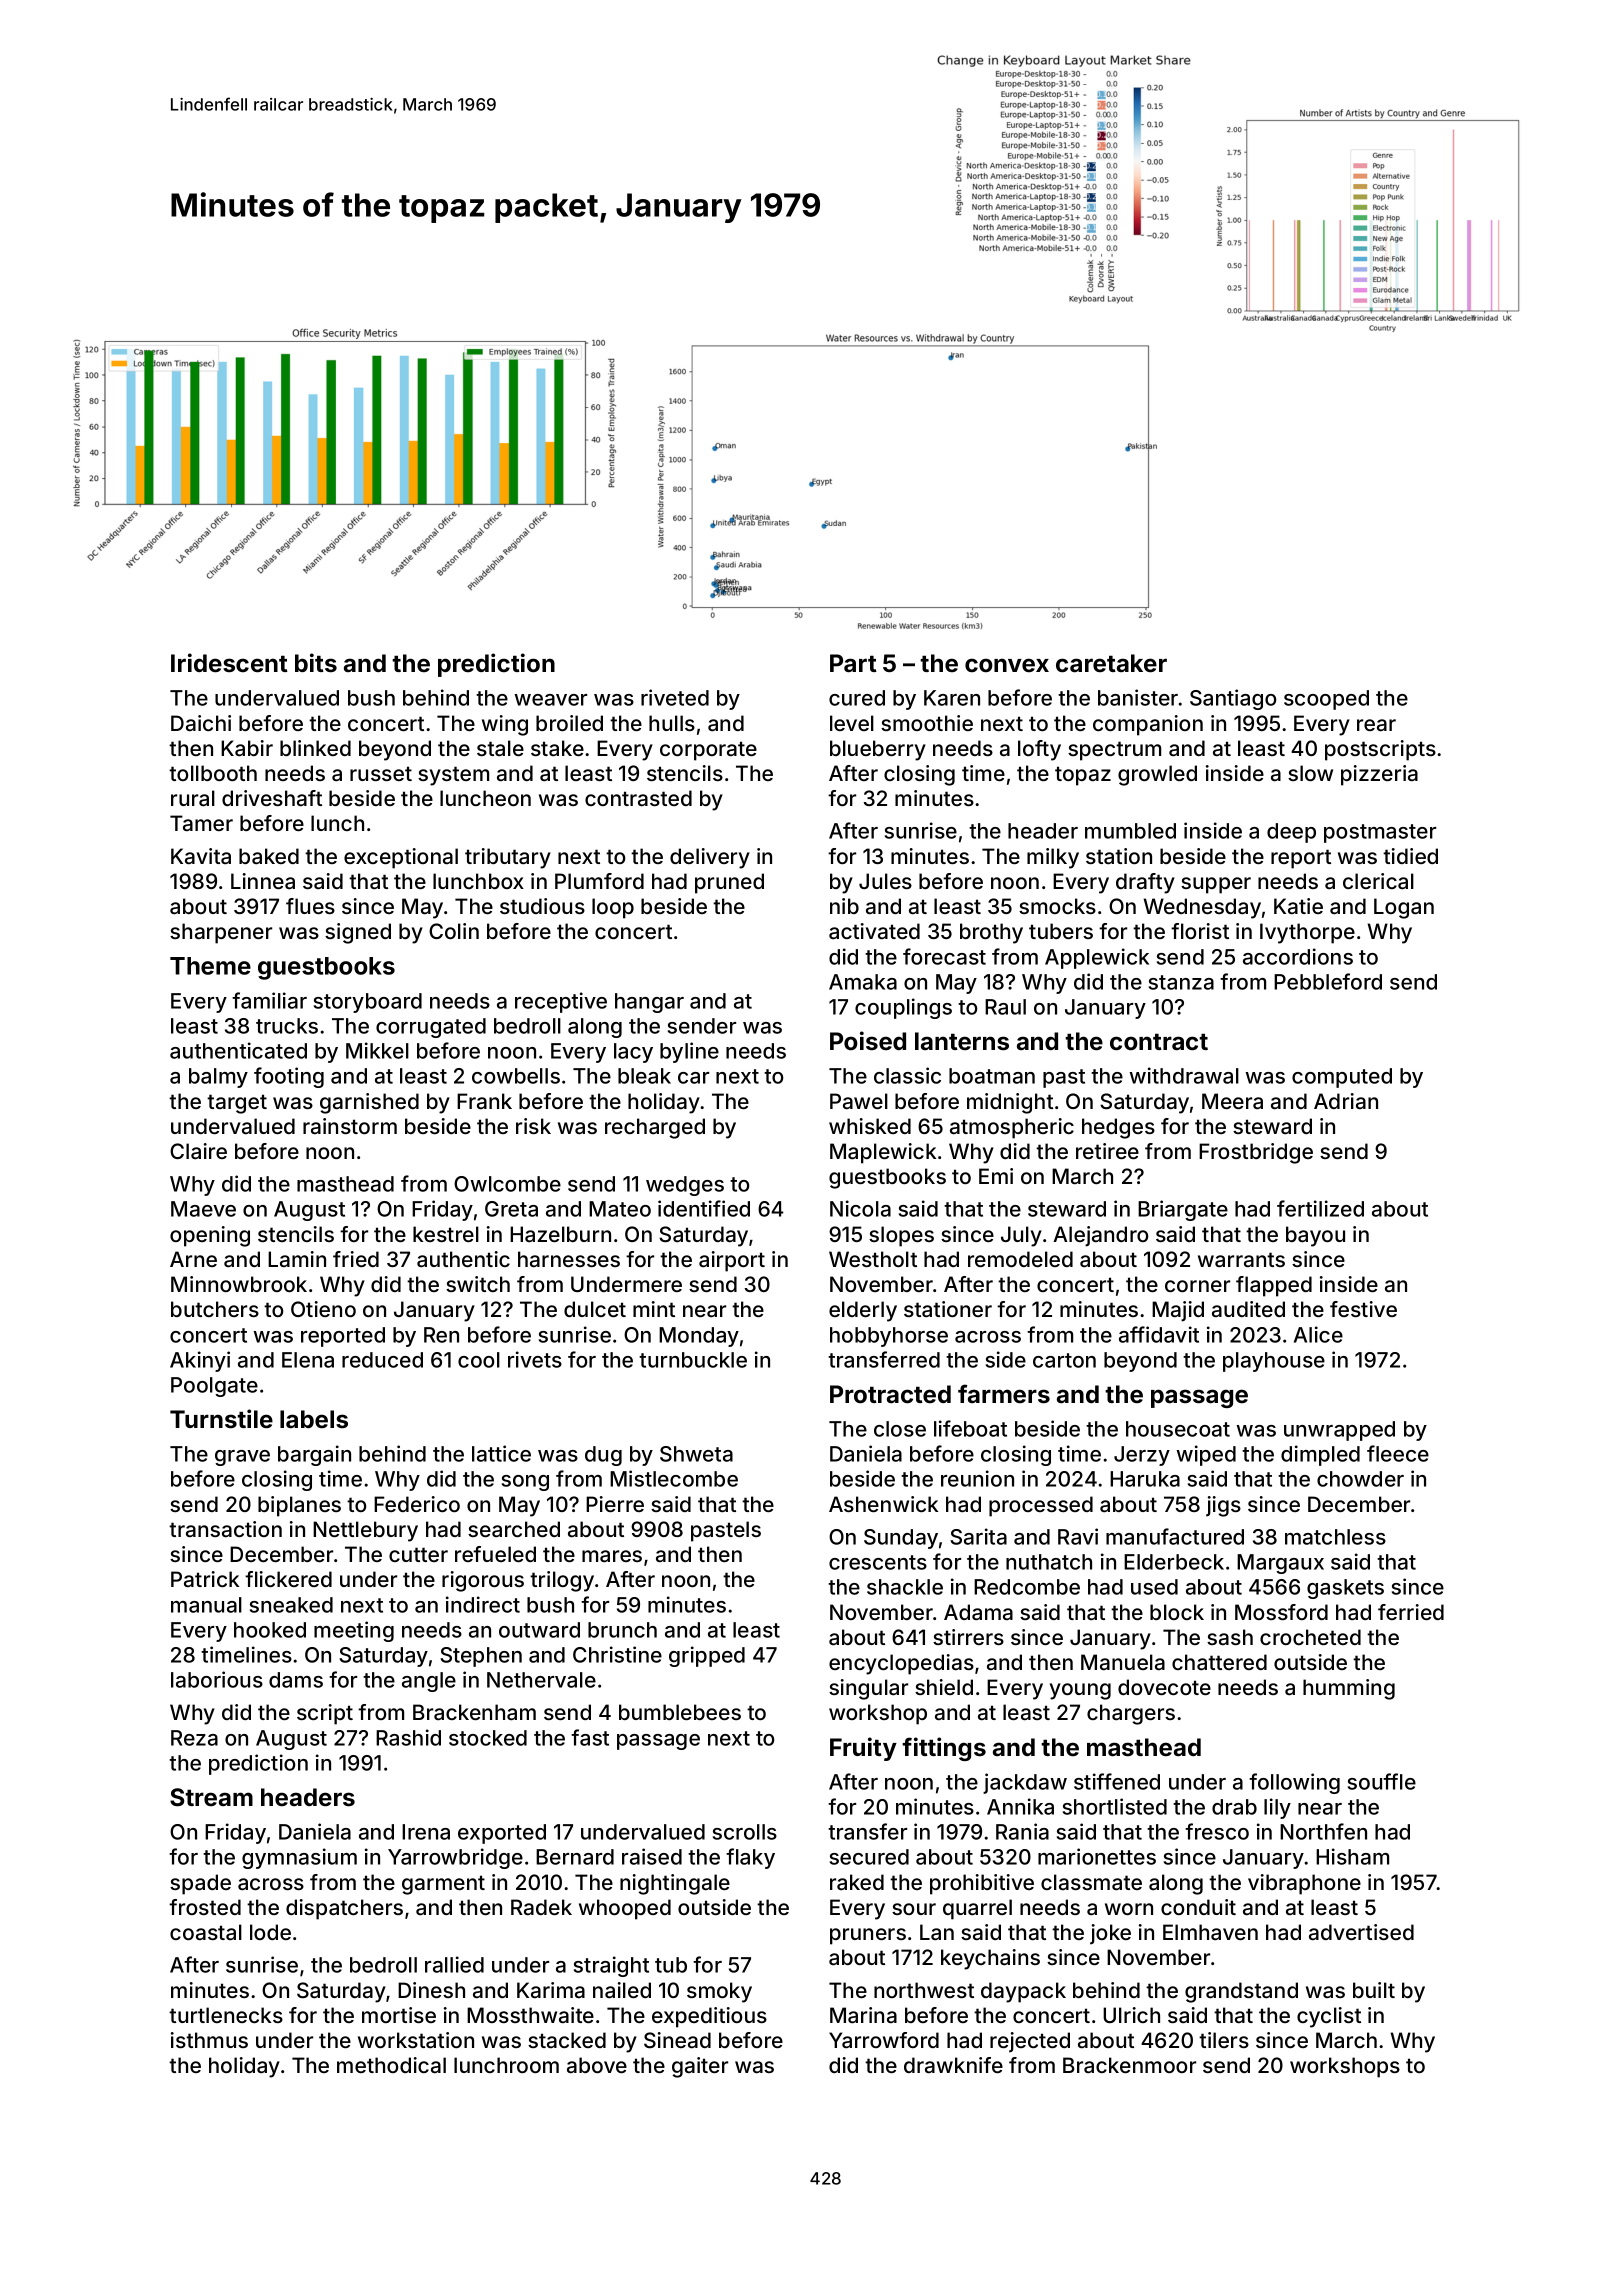 This screenshot has width=1620, height=2292. Describe the element at coordinates (1114, 751) in the screenshot. I see `spectrum` at that location.
